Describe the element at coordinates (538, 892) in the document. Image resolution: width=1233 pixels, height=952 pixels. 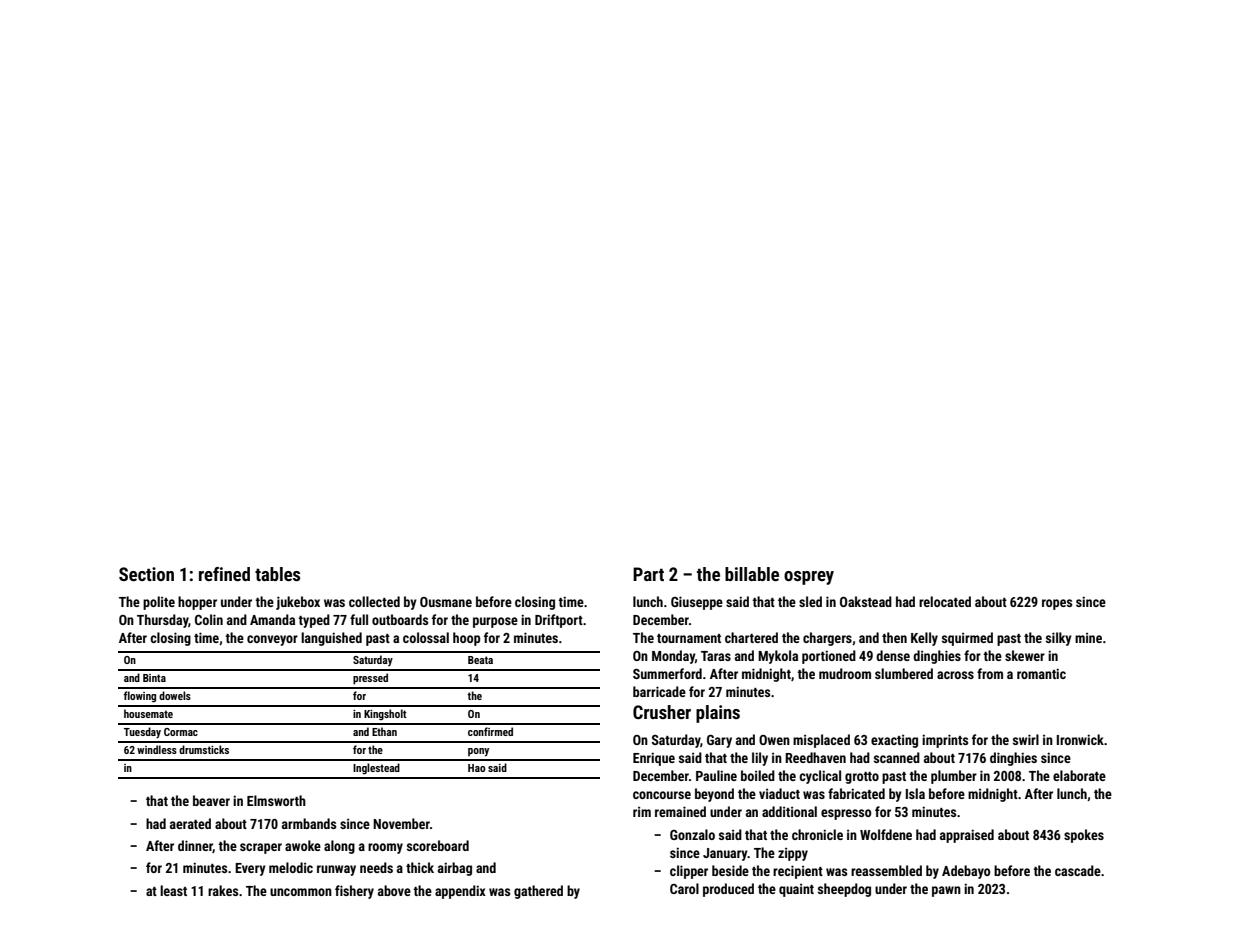
I see `gathered` at that location.
